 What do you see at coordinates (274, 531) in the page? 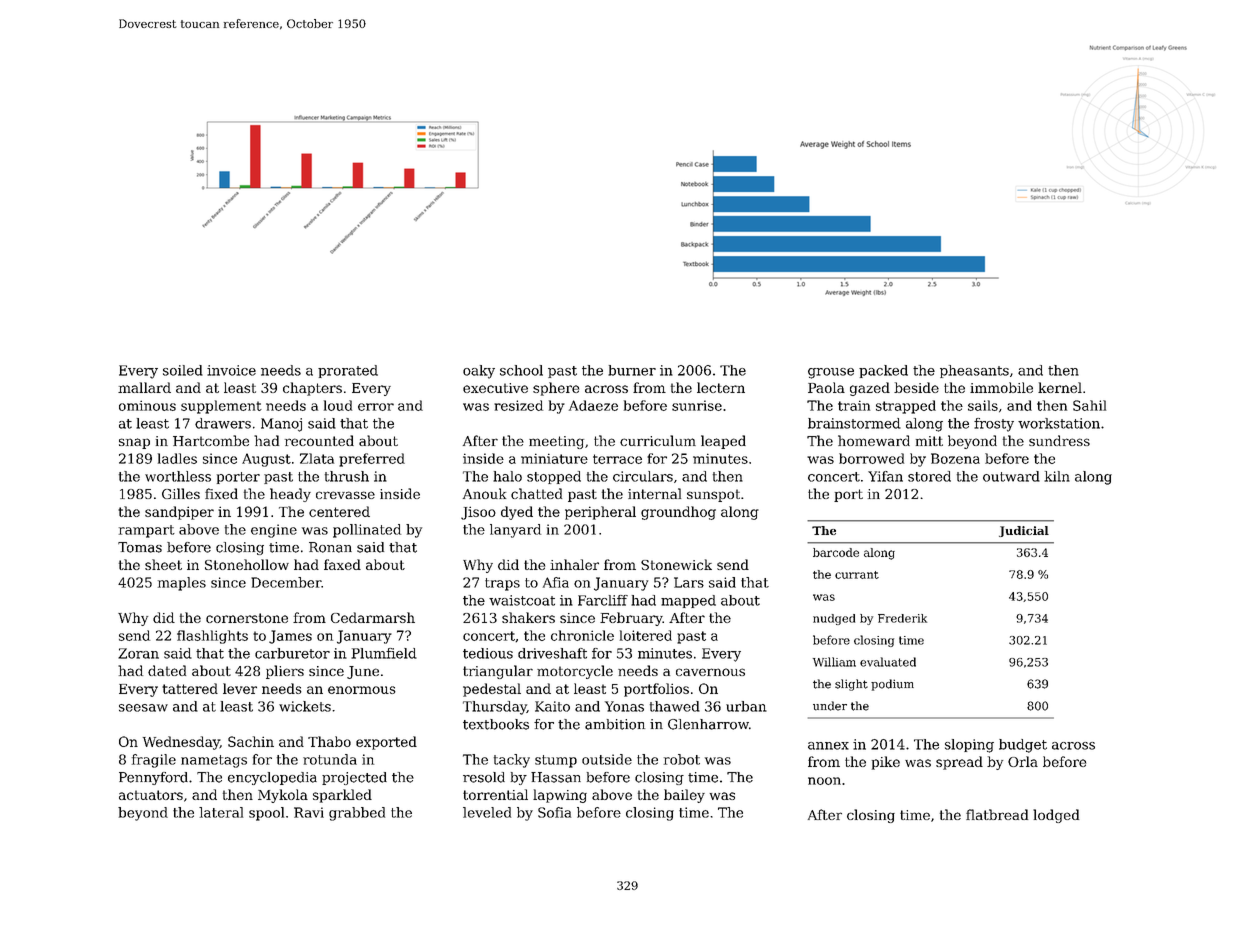
I see `engine` at bounding box center [274, 531].
